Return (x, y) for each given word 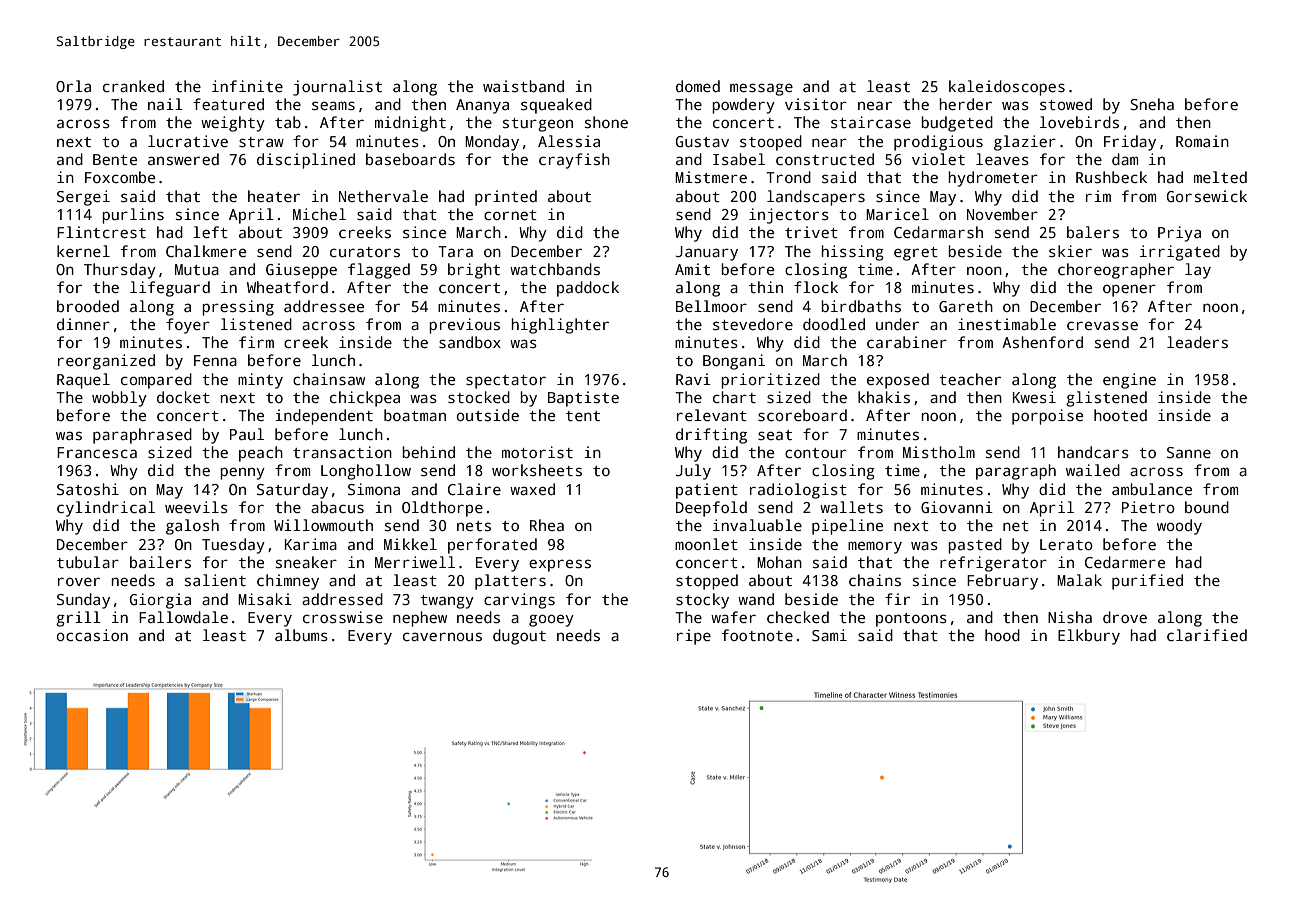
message (761, 89)
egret (916, 254)
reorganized (106, 362)
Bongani (734, 362)
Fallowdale (183, 617)
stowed (1066, 104)
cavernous (442, 636)
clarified (1207, 635)
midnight (410, 124)
